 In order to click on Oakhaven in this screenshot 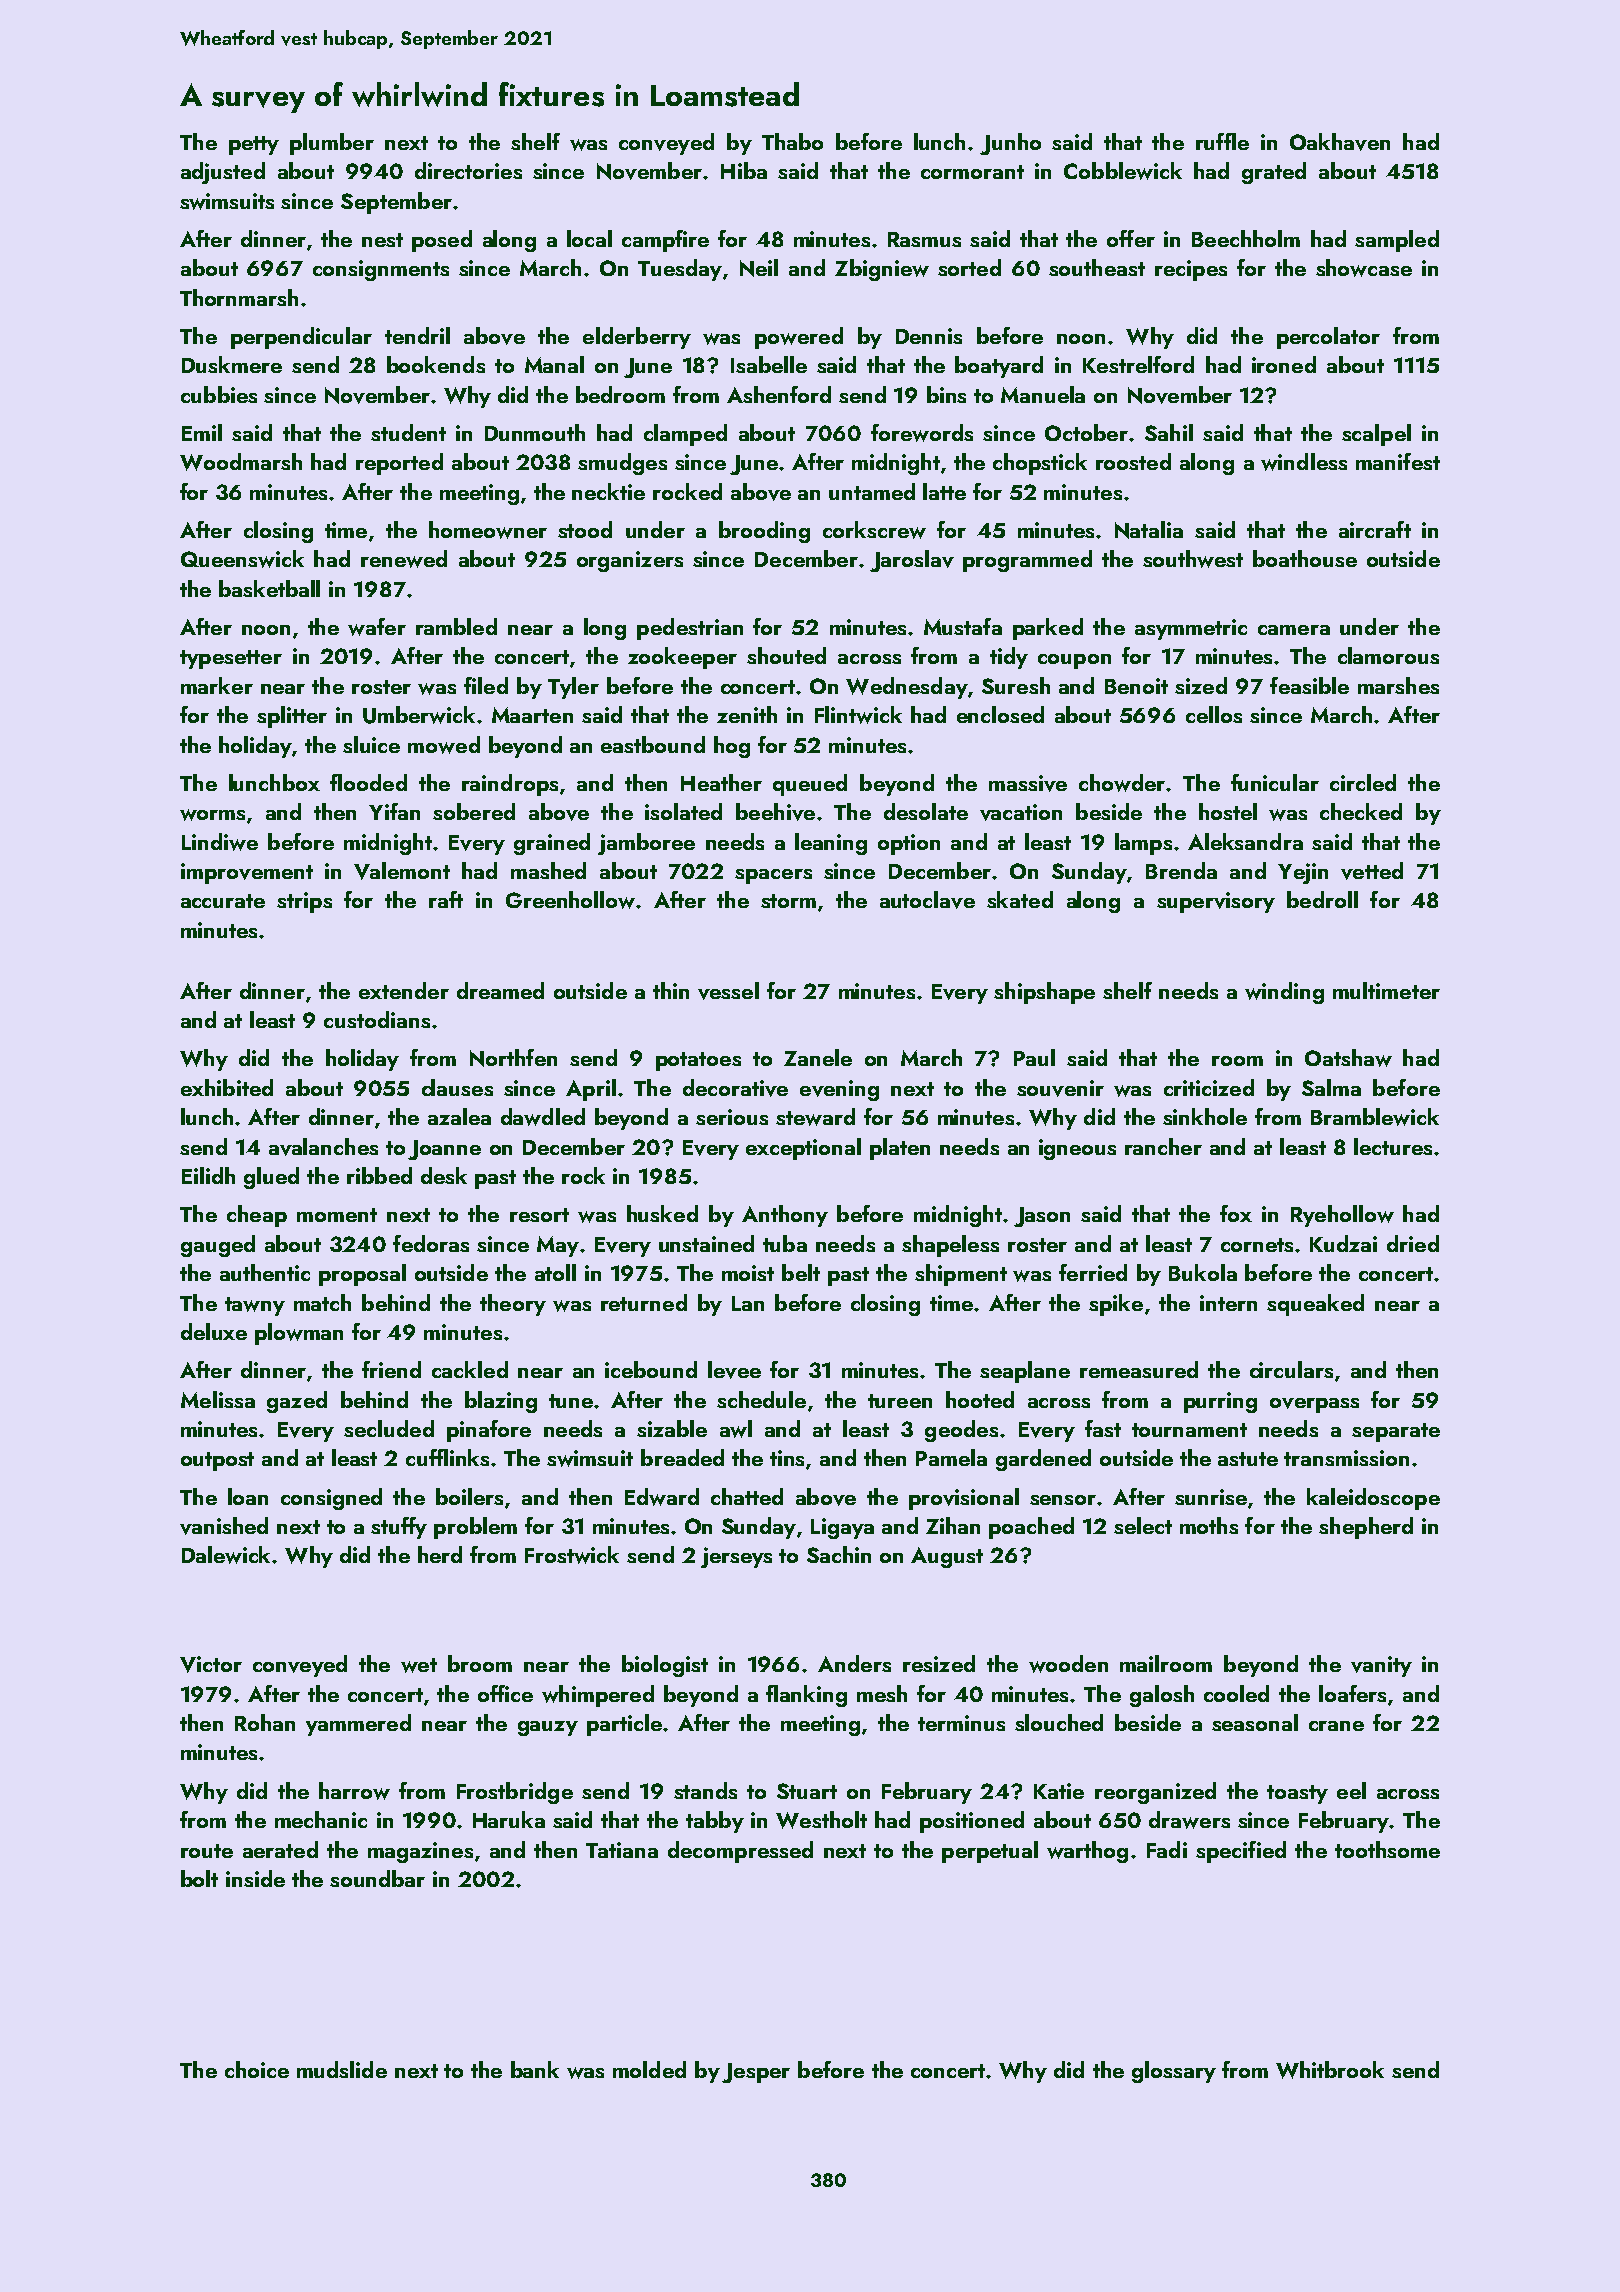, I will do `click(1340, 142)`.
